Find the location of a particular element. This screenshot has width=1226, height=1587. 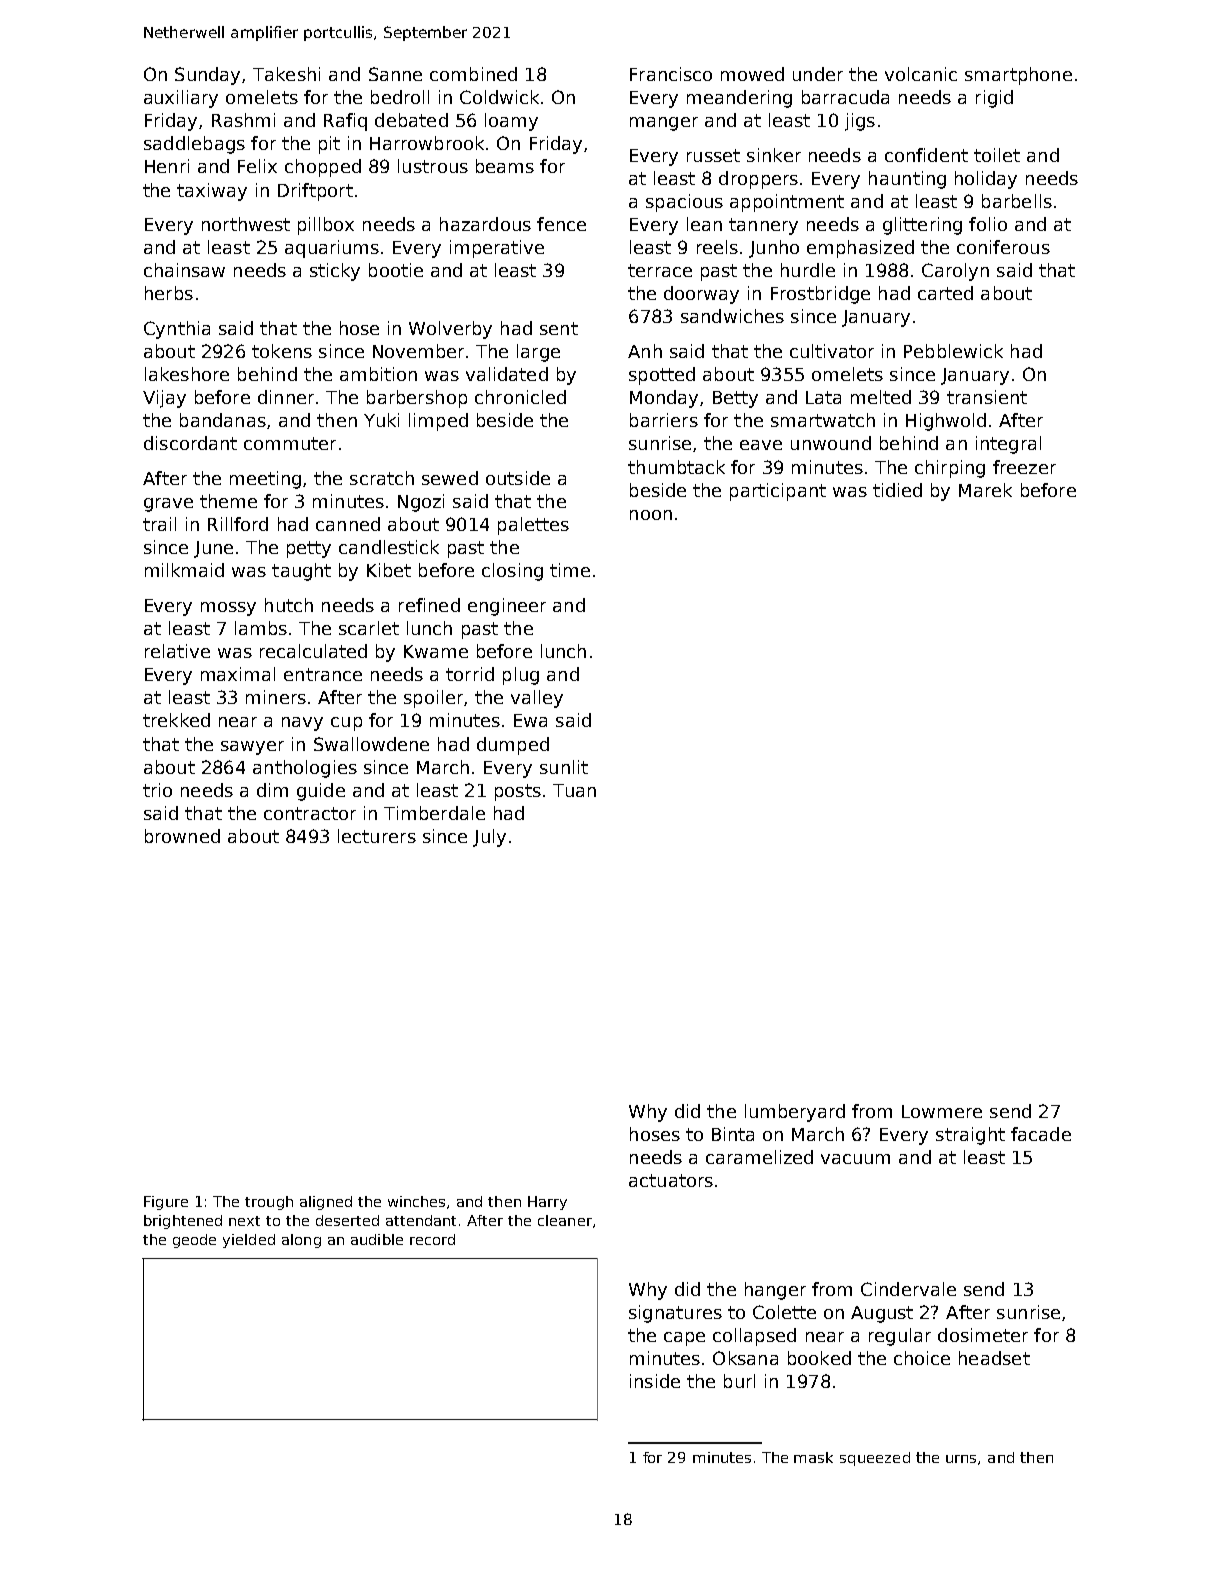

bedroll is located at coordinates (400, 97).
